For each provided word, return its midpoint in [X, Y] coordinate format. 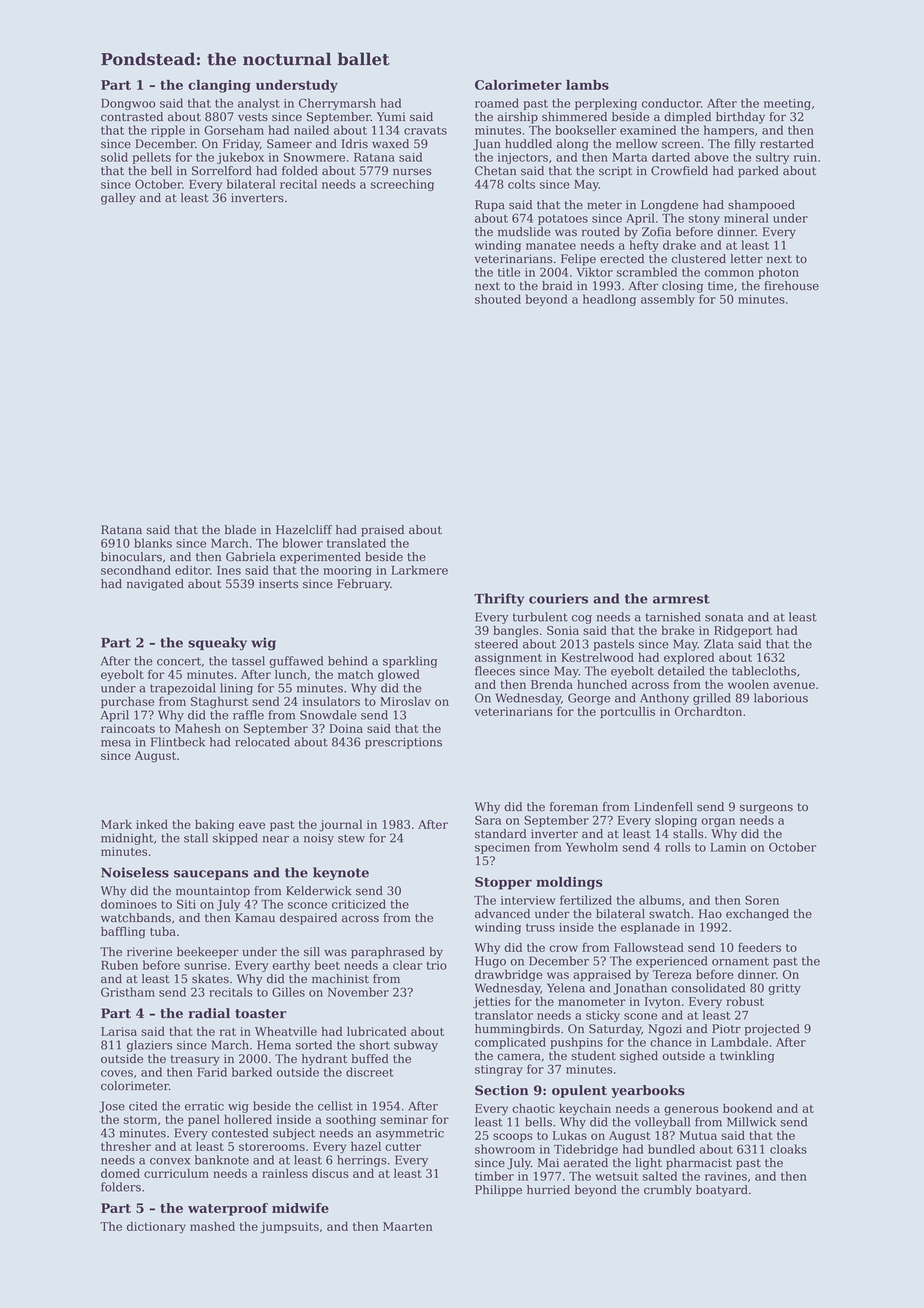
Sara [488, 820]
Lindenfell [663, 807]
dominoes [129, 904]
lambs [587, 85]
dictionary [156, 1227]
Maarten [408, 1226]
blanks [153, 543]
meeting [787, 104]
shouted [498, 299]
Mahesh [198, 728]
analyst [259, 104]
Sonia [563, 630]
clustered [699, 259]
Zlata [719, 644]
